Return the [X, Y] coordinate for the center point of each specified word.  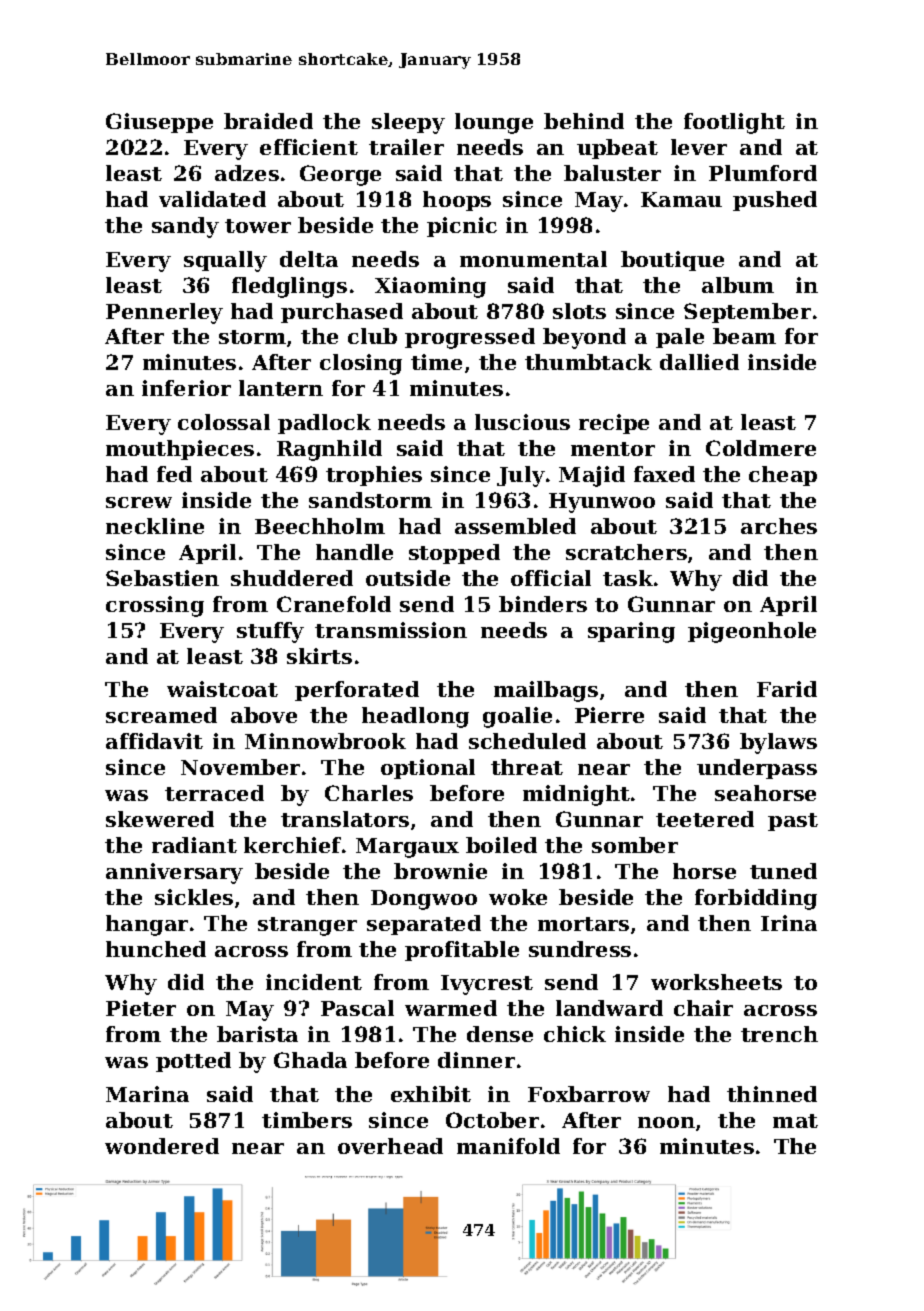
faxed [664, 474]
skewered [160, 819]
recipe [614, 424]
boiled [501, 845]
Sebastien [162, 578]
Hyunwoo [602, 503]
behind [584, 121]
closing [361, 364]
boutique [672, 261]
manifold [508, 1146]
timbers [307, 1120]
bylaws [778, 743]
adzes [247, 173]
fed [174, 474]
